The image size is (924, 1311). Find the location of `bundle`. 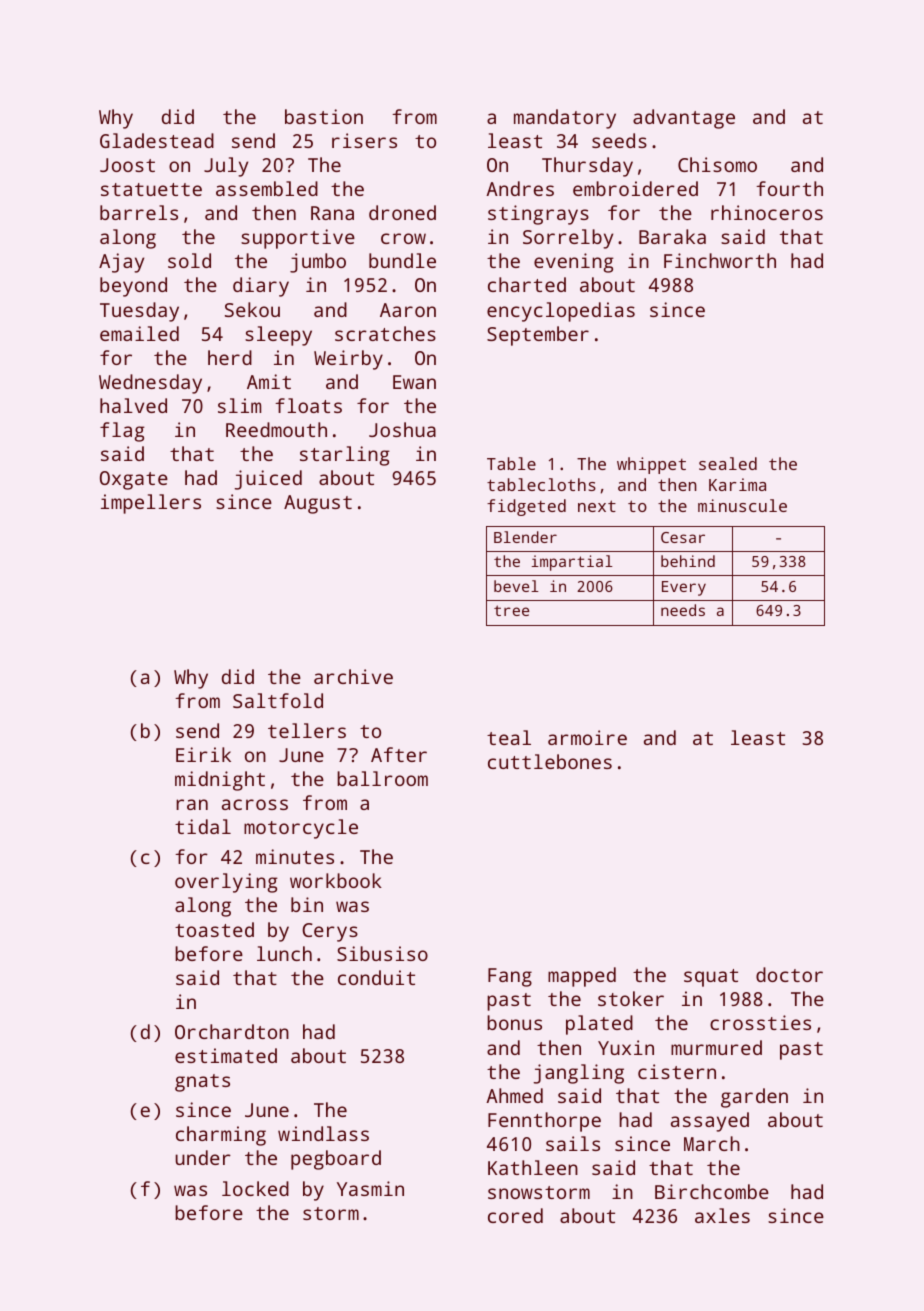

bundle is located at coordinates (402, 260).
